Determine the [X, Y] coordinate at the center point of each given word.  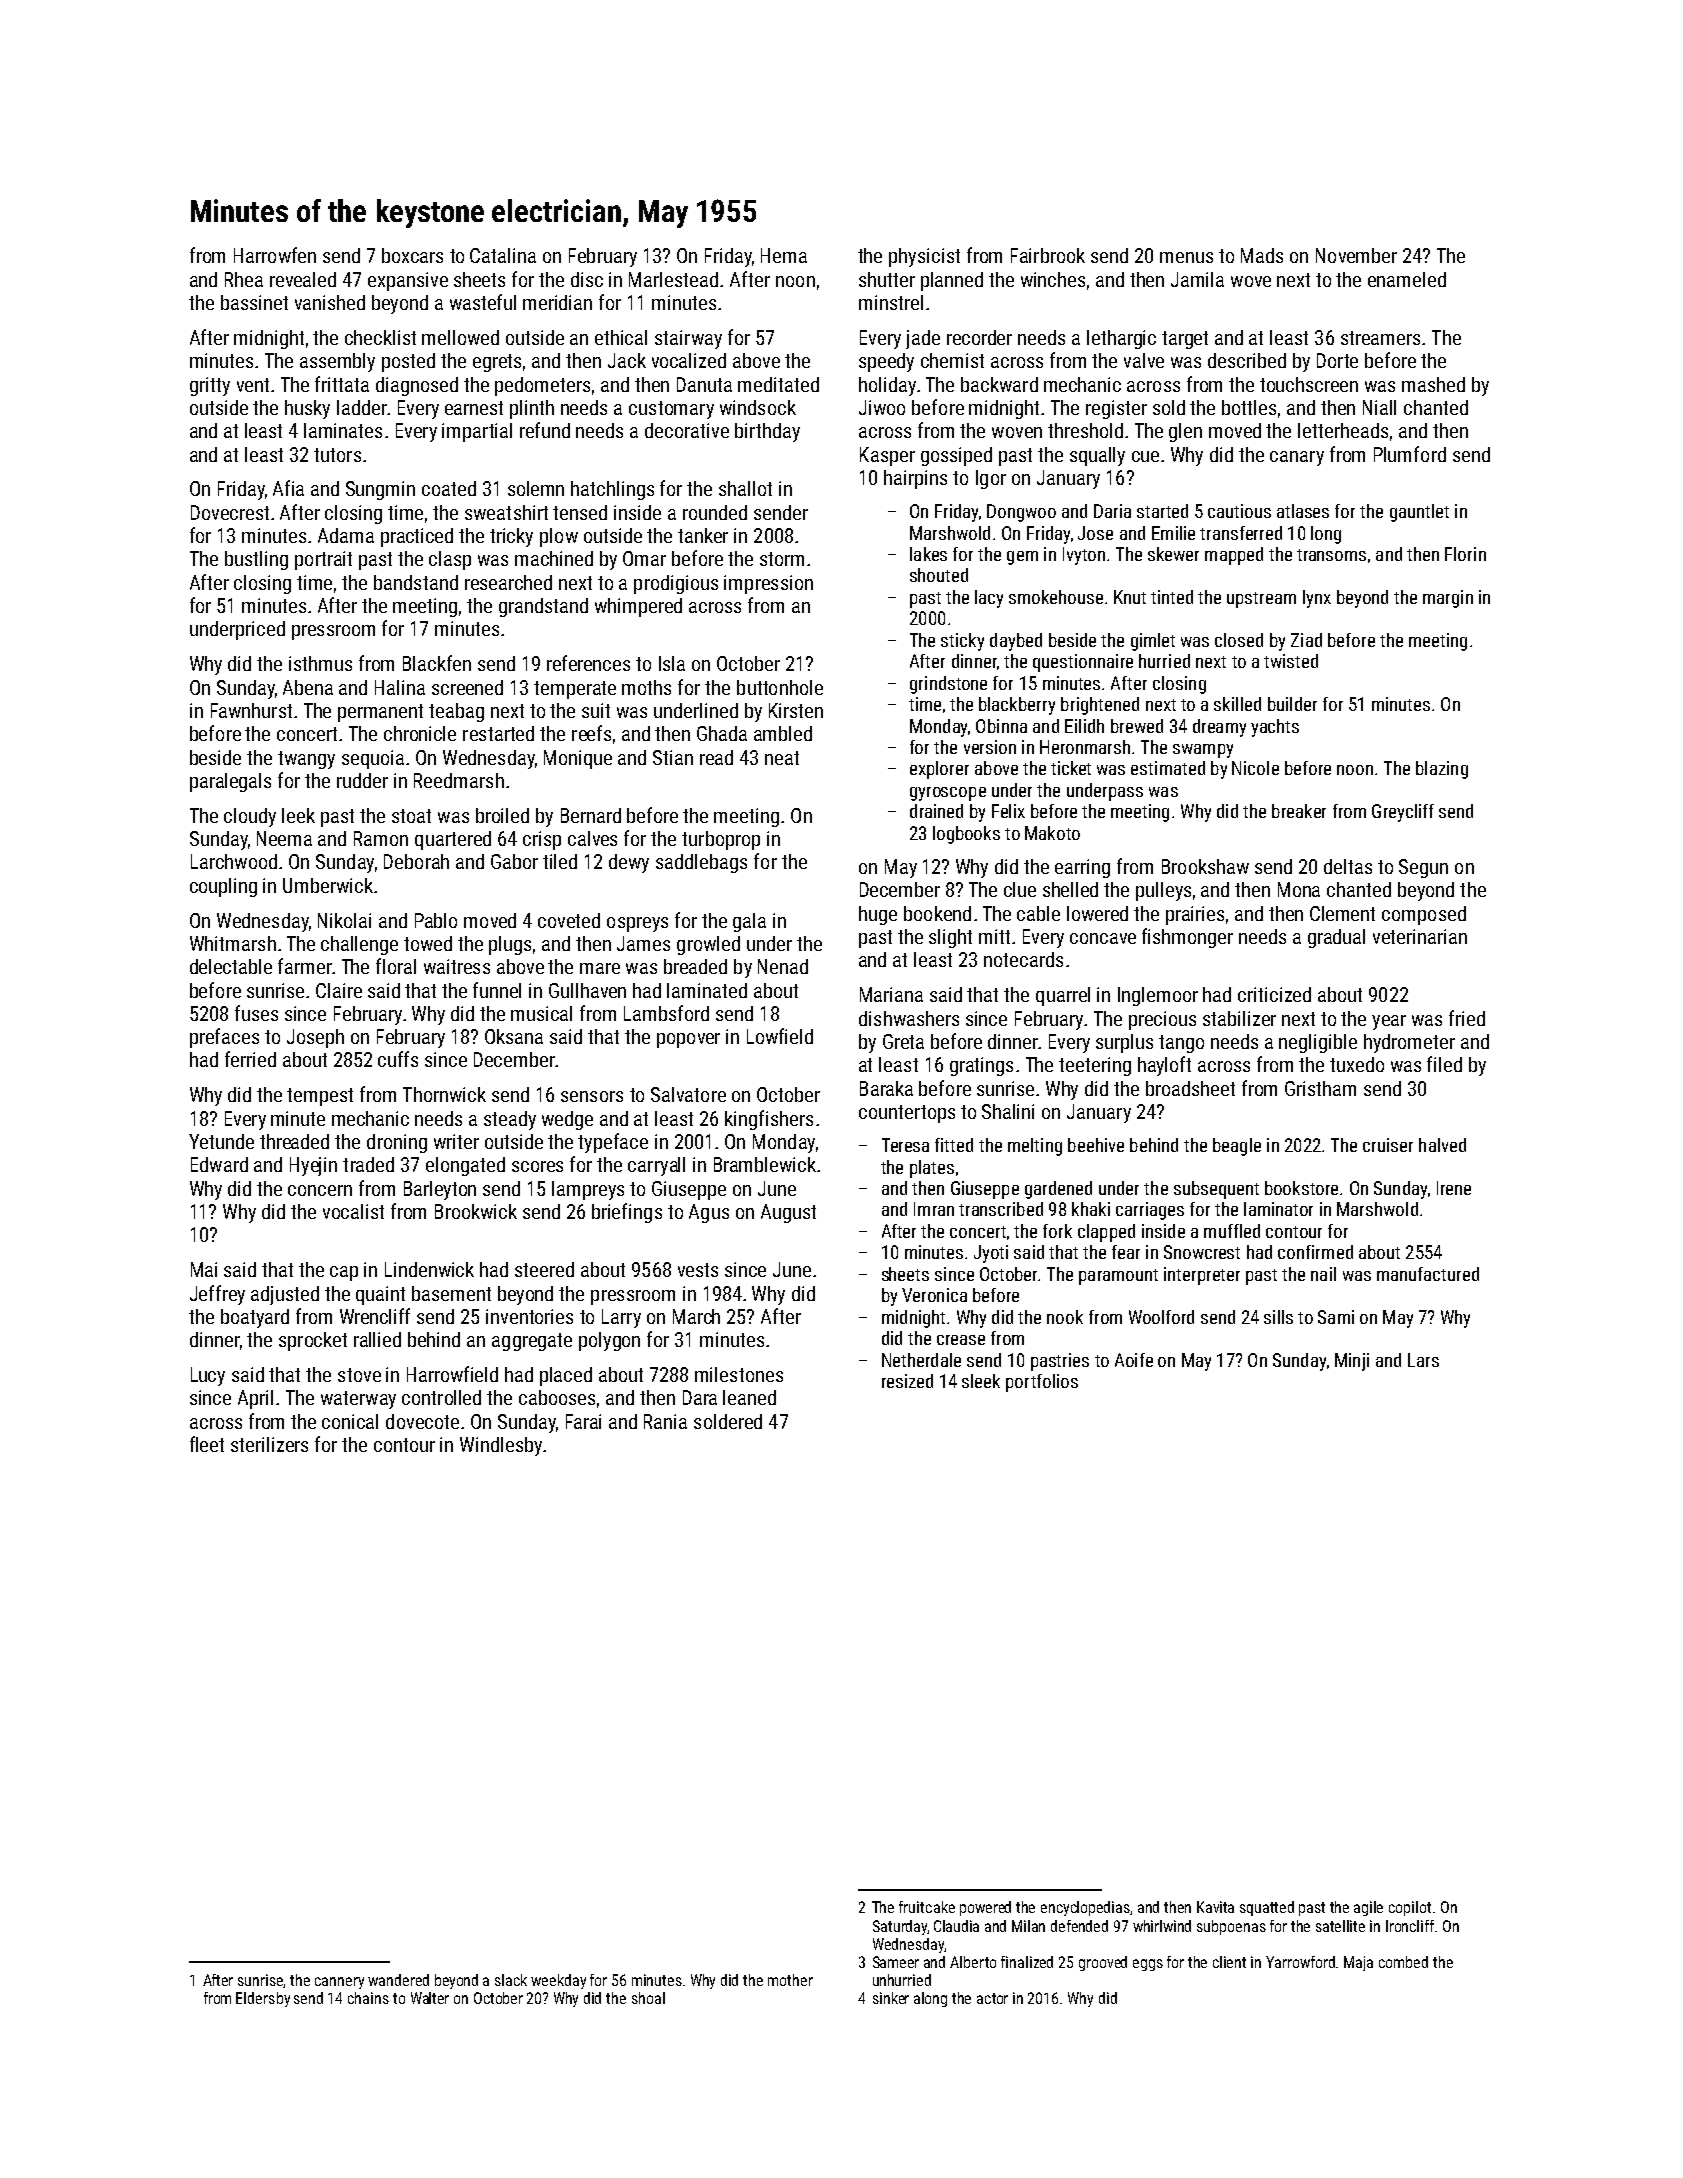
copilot [1410, 1908]
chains [368, 1998]
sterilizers [269, 1444]
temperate [575, 690]
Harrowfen [275, 255]
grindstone [948, 685]
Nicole [1255, 768]
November [1356, 255]
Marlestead [673, 279]
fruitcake [927, 1907]
